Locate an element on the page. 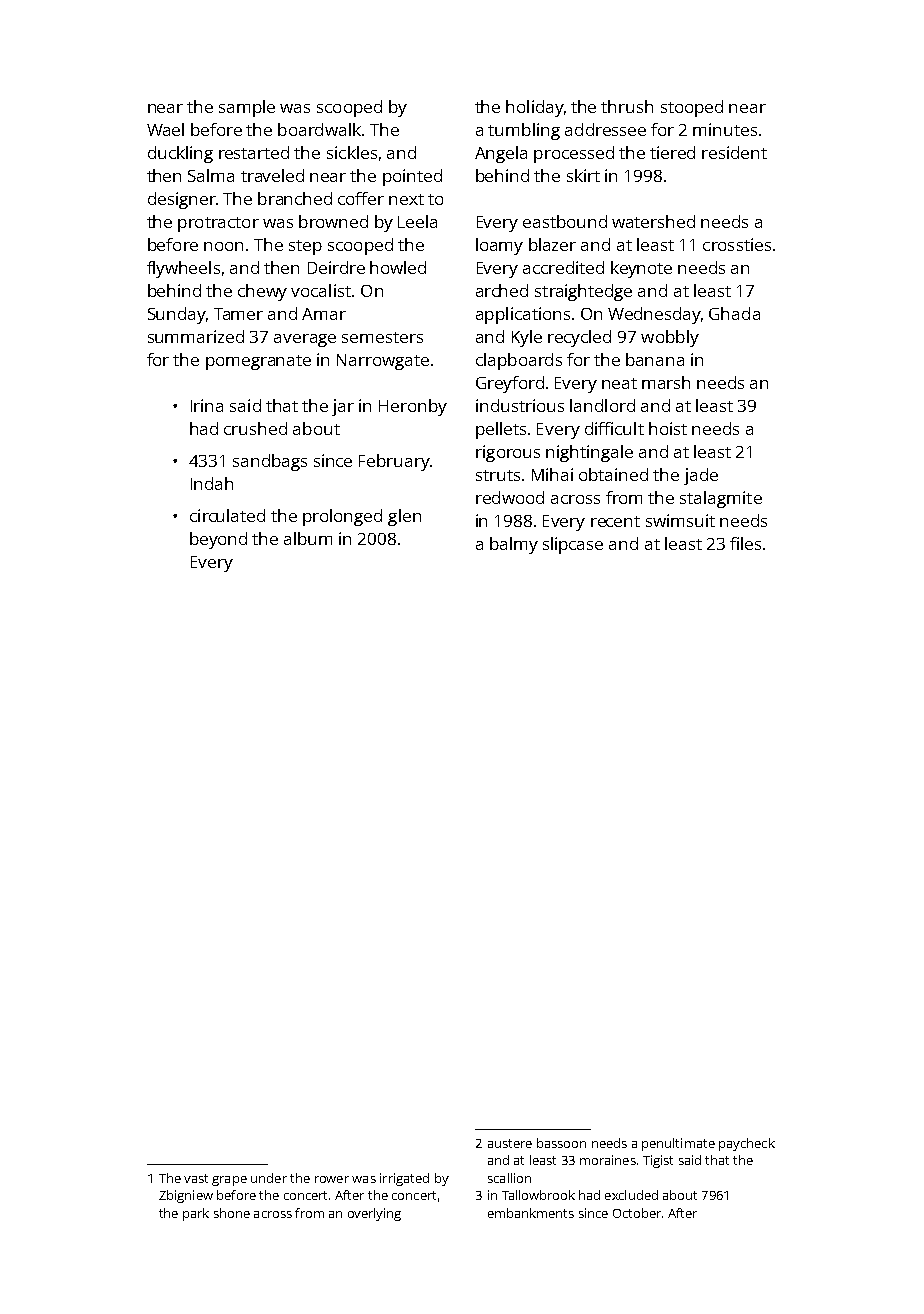  industrious is located at coordinates (520, 405).
